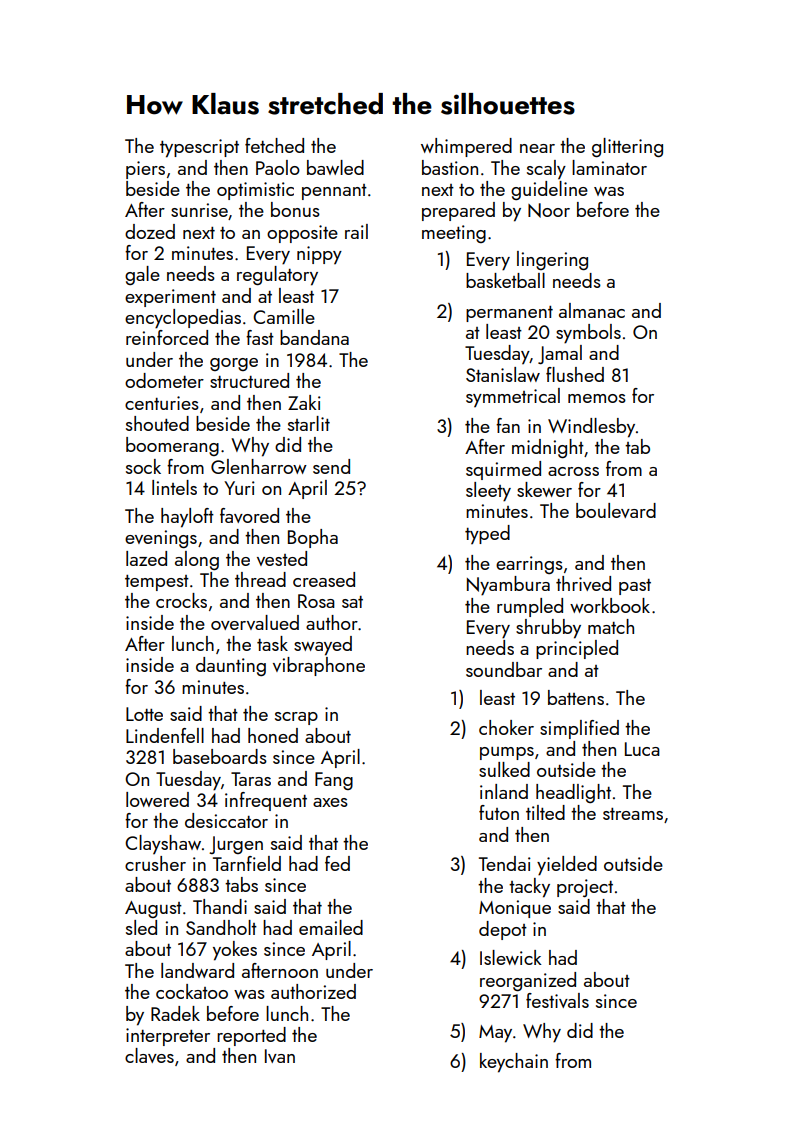  I want to click on desiccator, so click(226, 820).
